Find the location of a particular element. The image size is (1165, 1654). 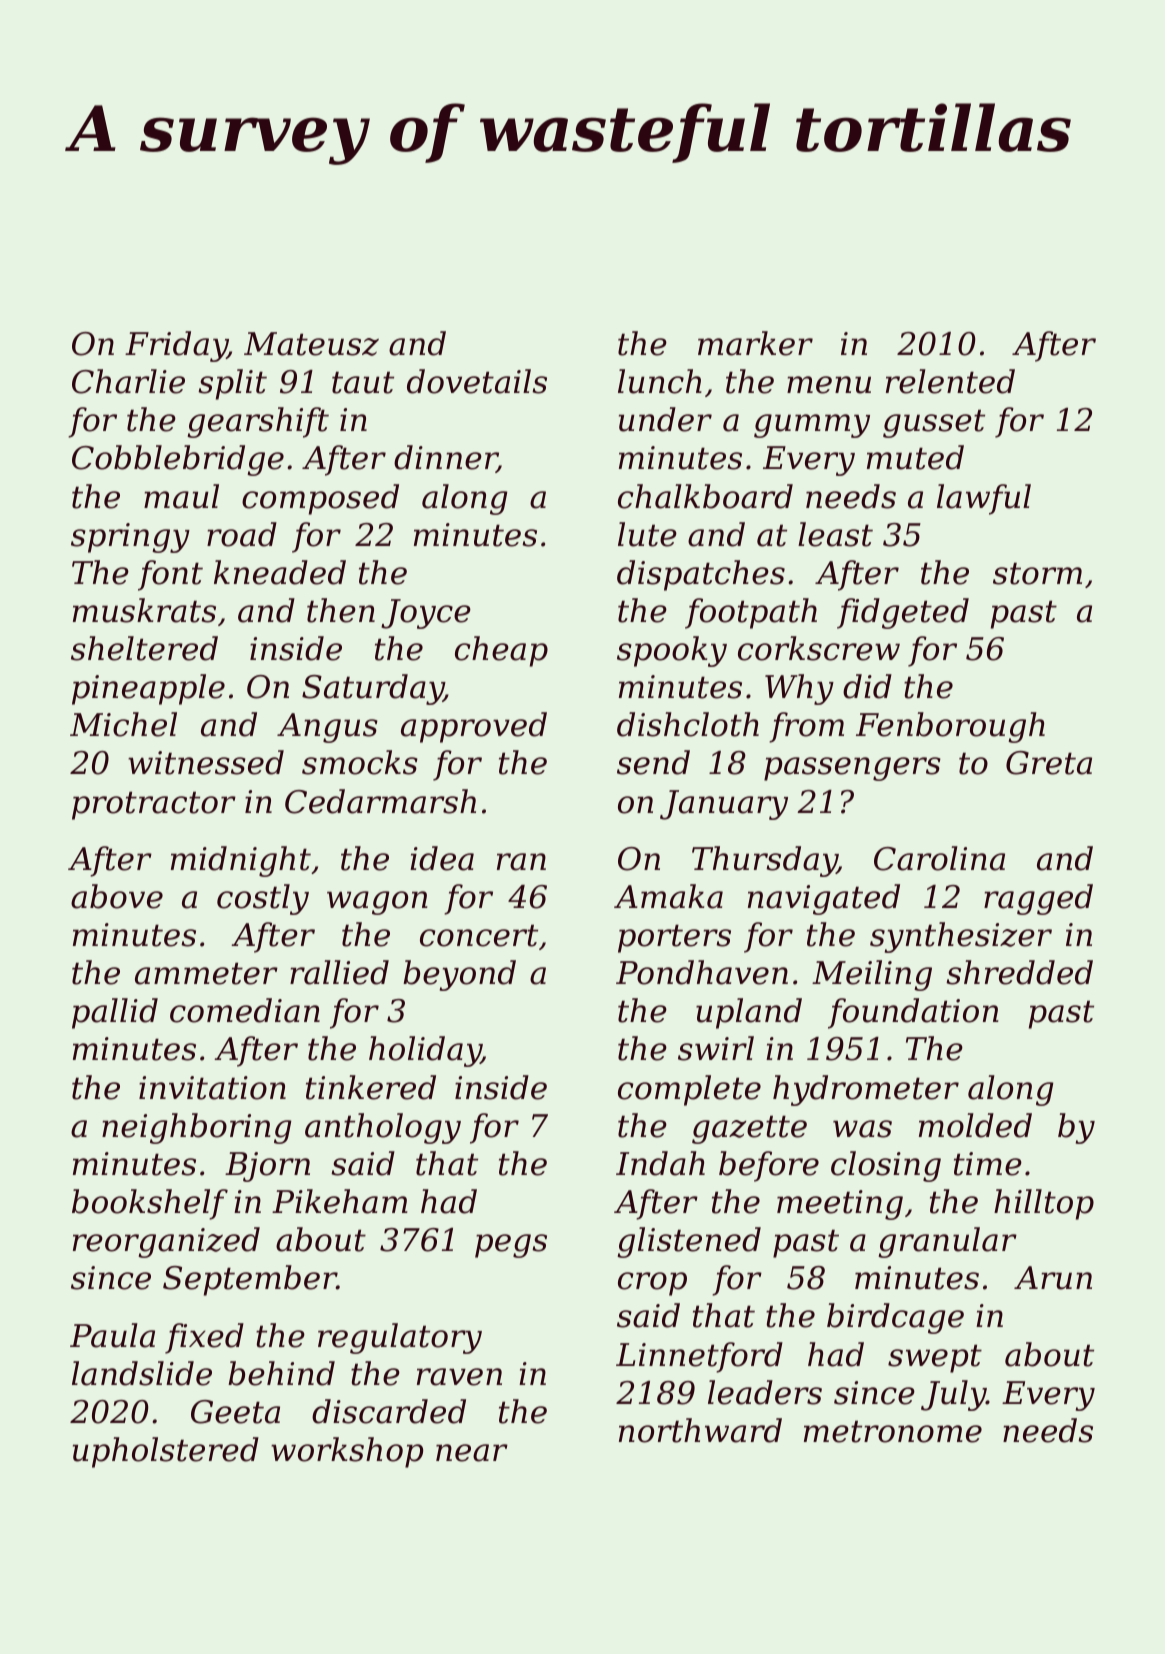

composed is located at coordinates (320, 499).
